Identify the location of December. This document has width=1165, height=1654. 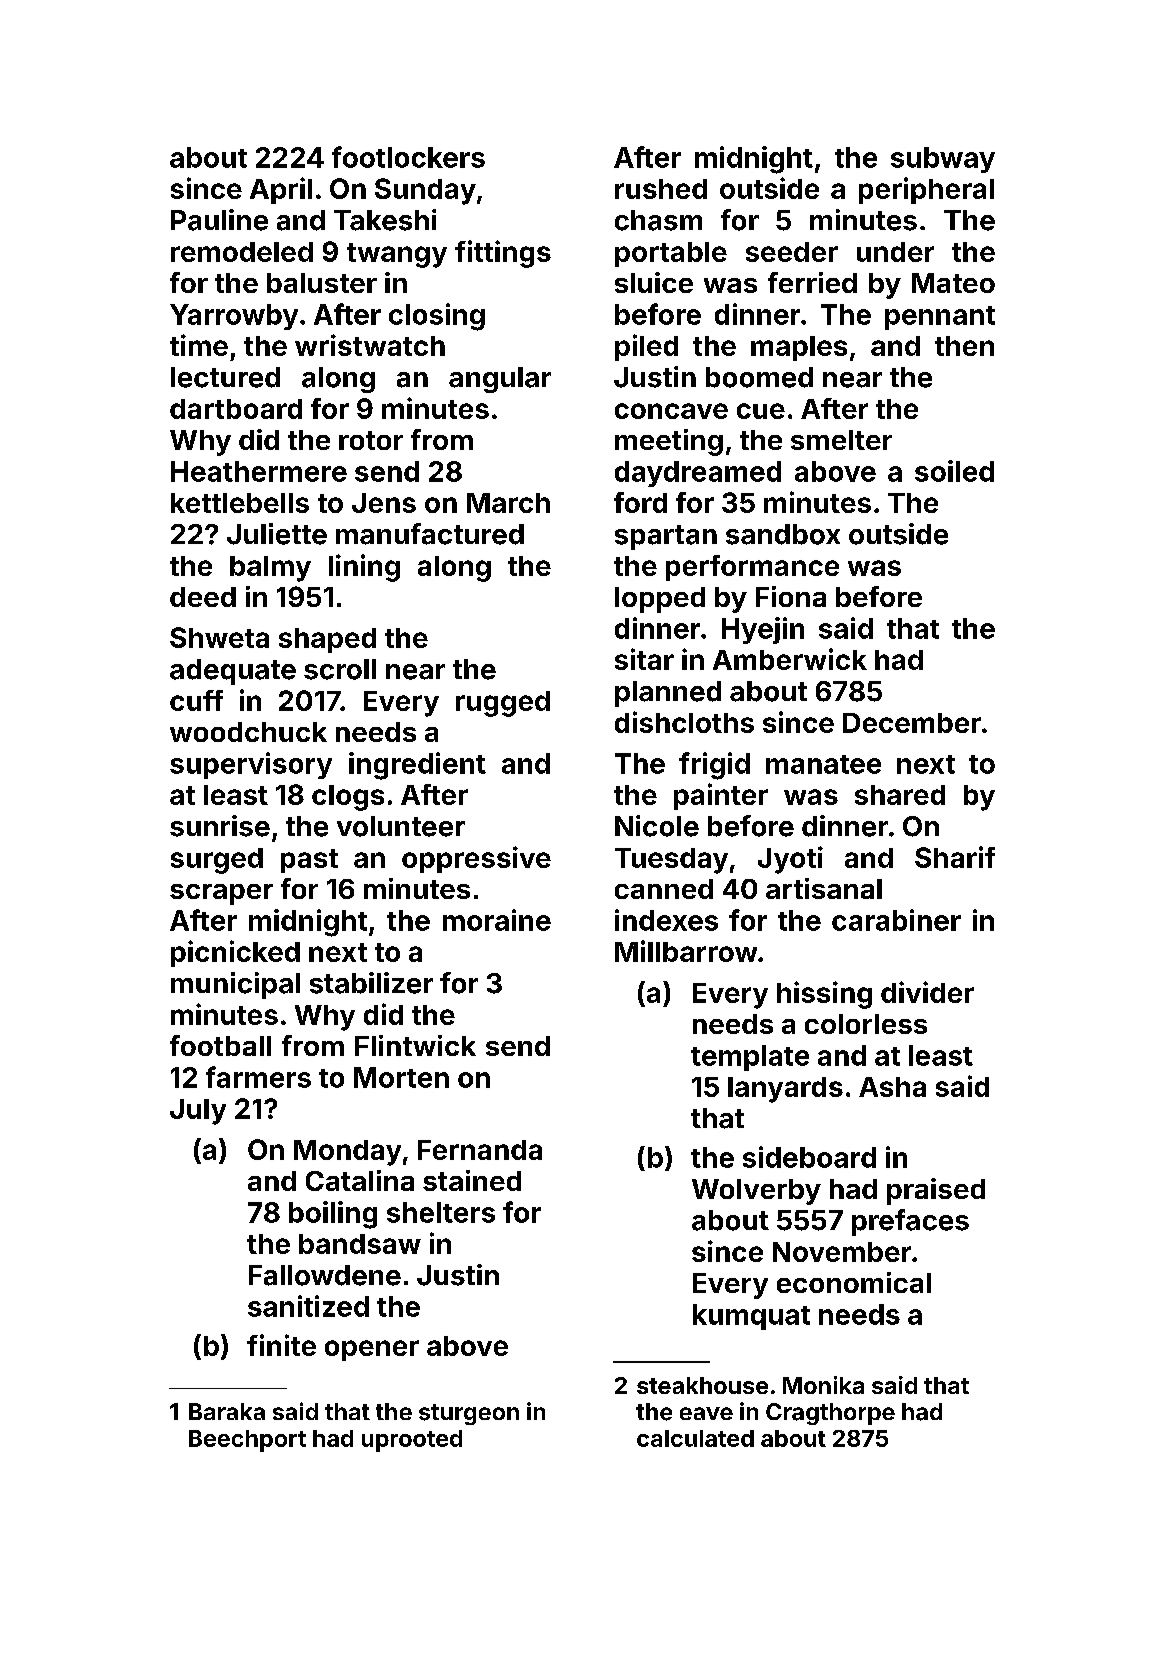
(912, 723).
